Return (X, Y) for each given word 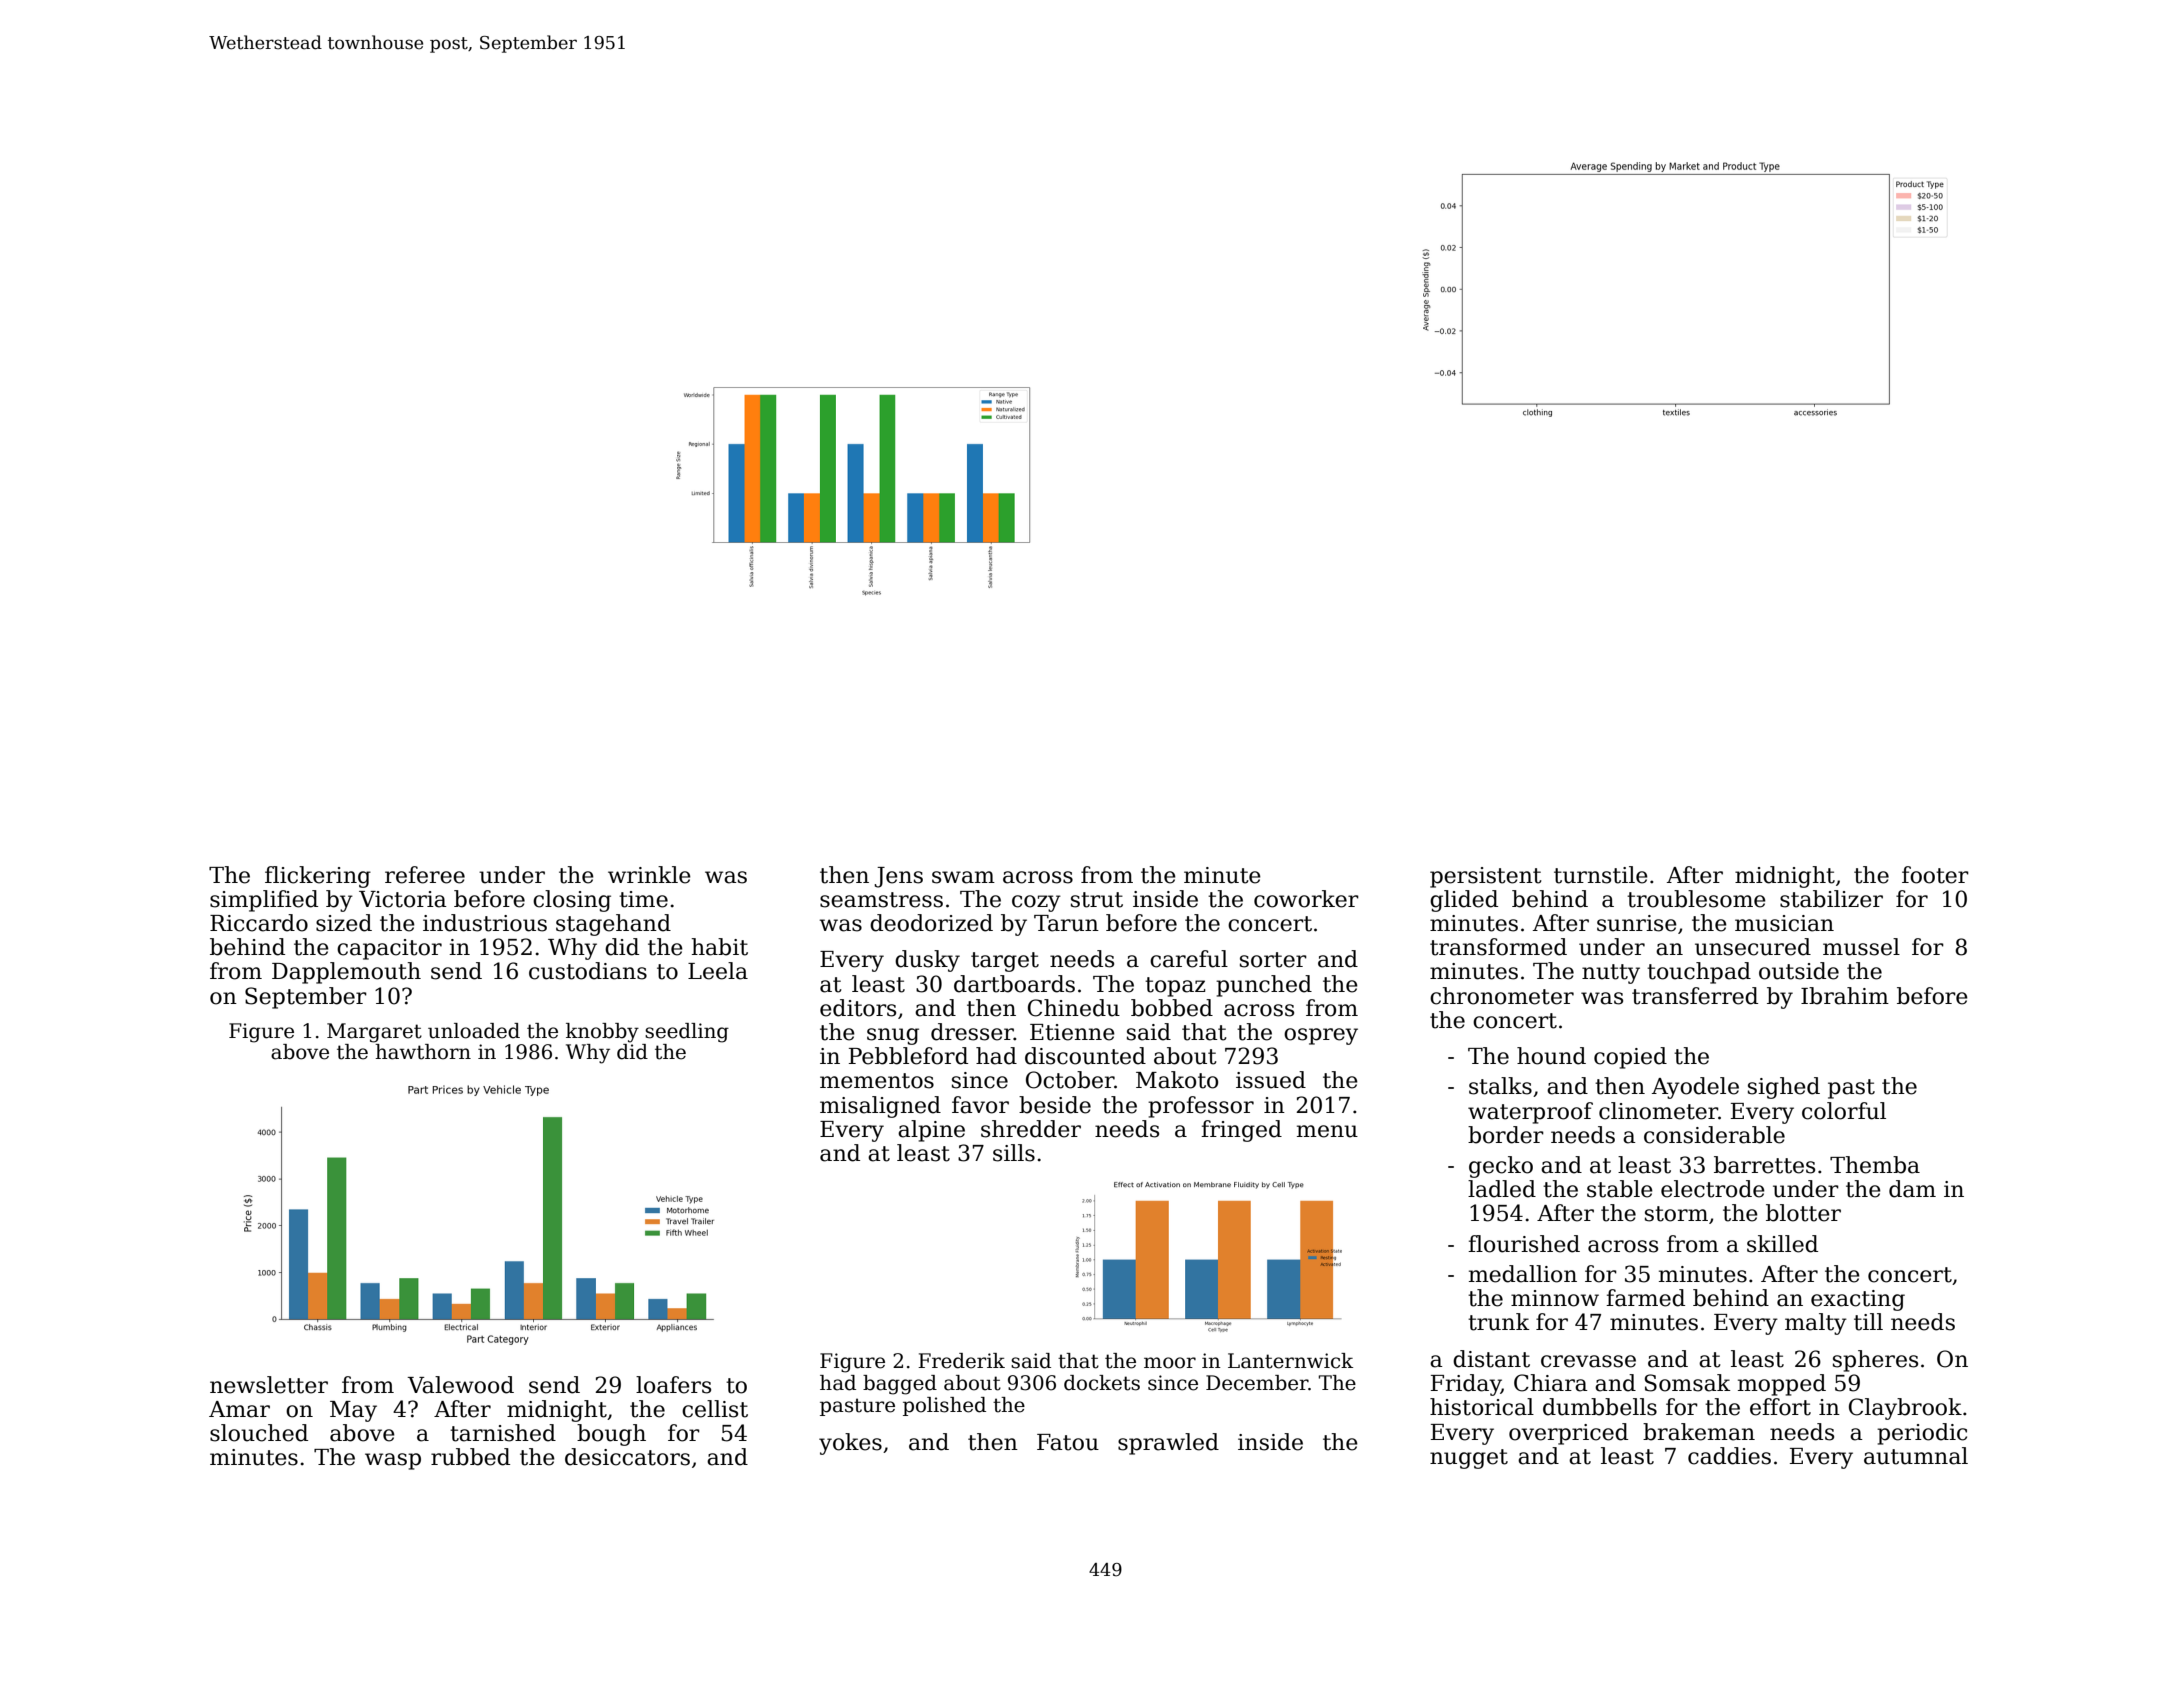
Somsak (1688, 1383)
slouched (259, 1433)
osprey (1321, 1036)
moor (1170, 1363)
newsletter (269, 1385)
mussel (1861, 947)
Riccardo (259, 923)
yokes (850, 1444)
